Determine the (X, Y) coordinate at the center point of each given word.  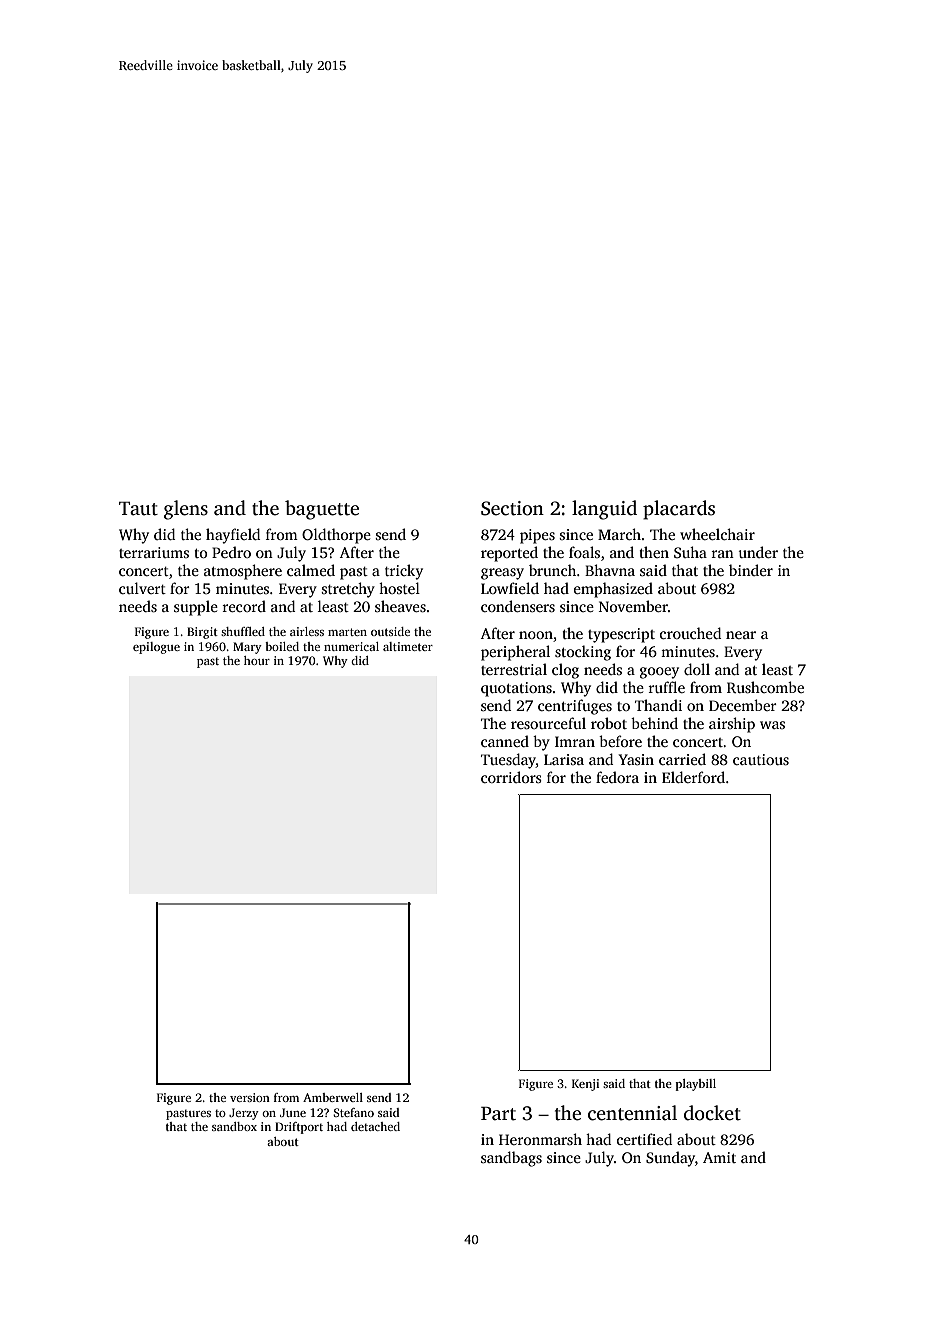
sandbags (511, 1159)
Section (512, 508)
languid (604, 510)
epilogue (156, 648)
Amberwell (333, 1097)
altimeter (408, 646)
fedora (617, 777)
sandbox (234, 1126)
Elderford (693, 777)
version (250, 1097)
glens (186, 510)
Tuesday (508, 761)
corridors (511, 777)
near (741, 635)
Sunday (670, 1159)
